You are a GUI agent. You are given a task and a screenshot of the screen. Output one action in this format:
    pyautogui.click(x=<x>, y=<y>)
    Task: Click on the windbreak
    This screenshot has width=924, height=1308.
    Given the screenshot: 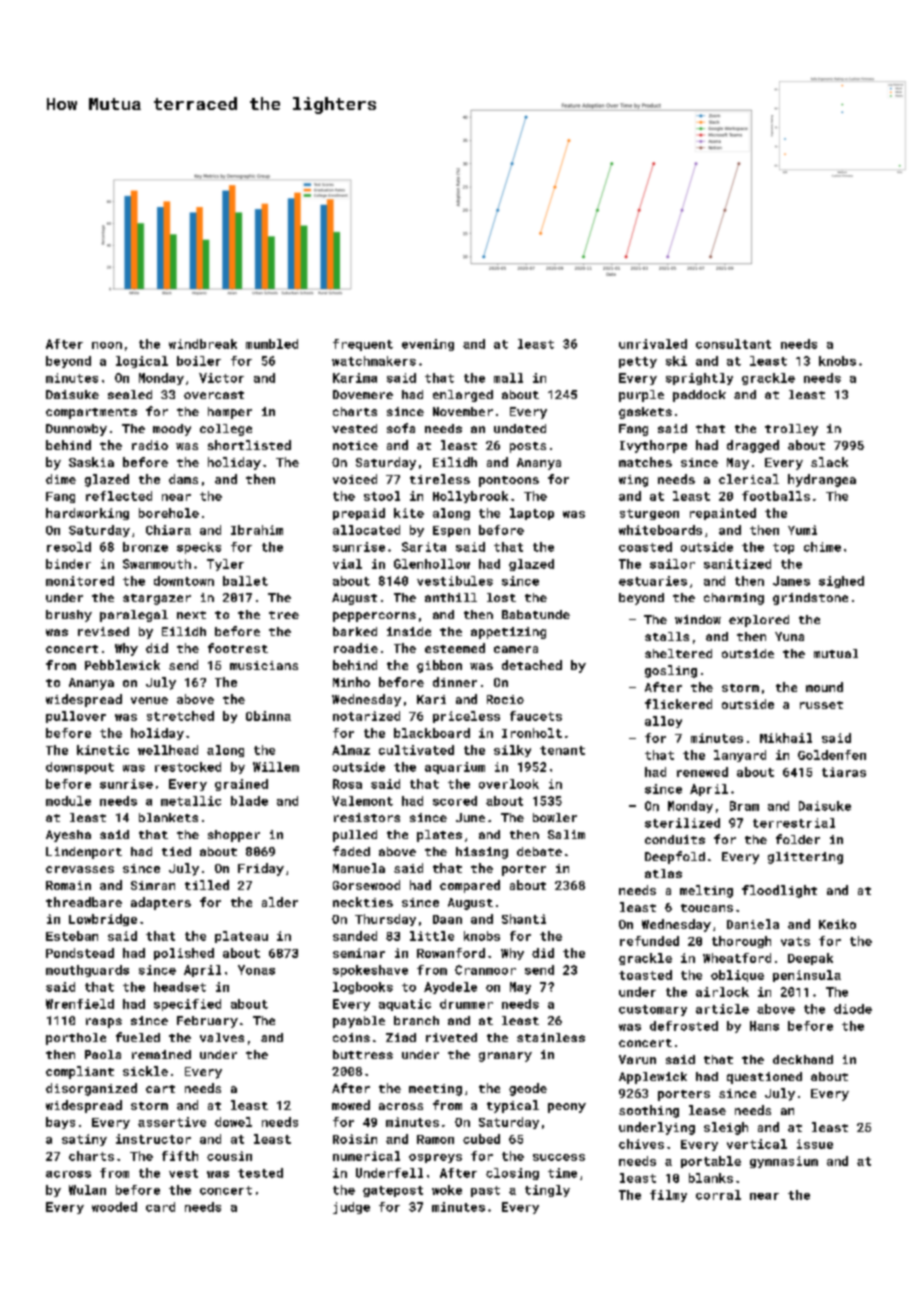 What is the action you would take?
    pyautogui.click(x=203, y=344)
